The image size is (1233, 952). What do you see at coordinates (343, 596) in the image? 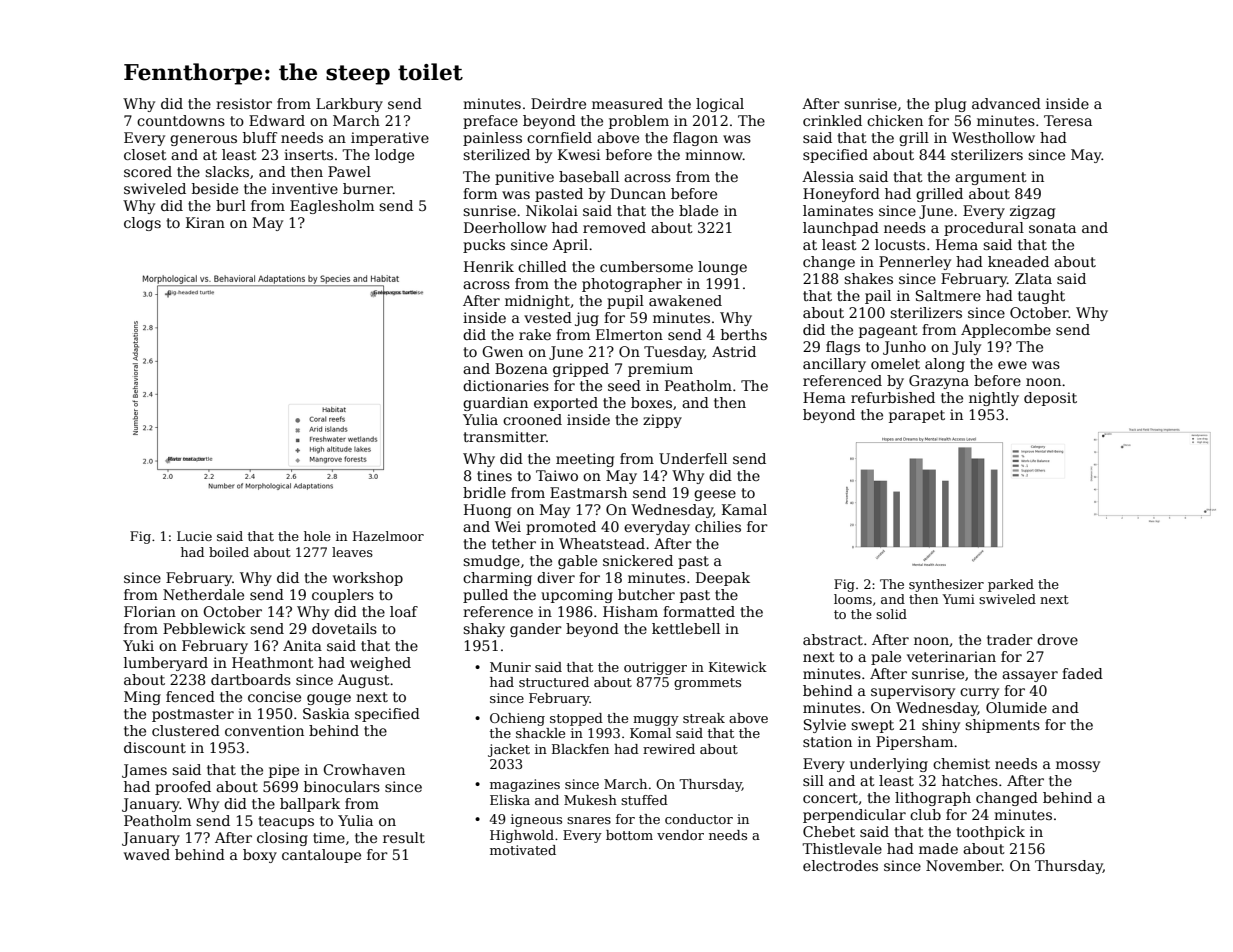
I see `couplers` at bounding box center [343, 596].
